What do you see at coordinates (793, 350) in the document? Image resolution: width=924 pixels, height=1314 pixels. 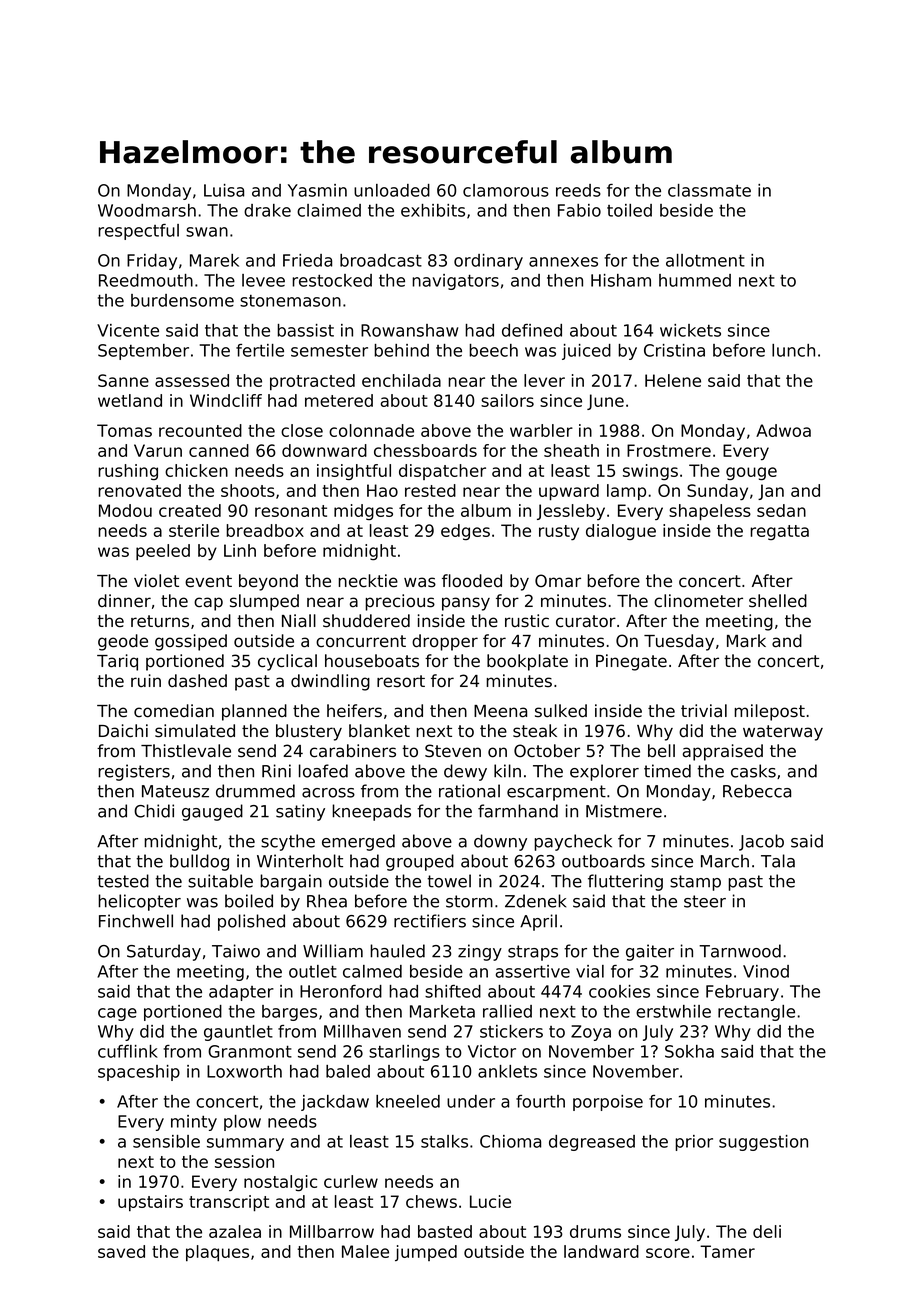 I see `lunch` at bounding box center [793, 350].
